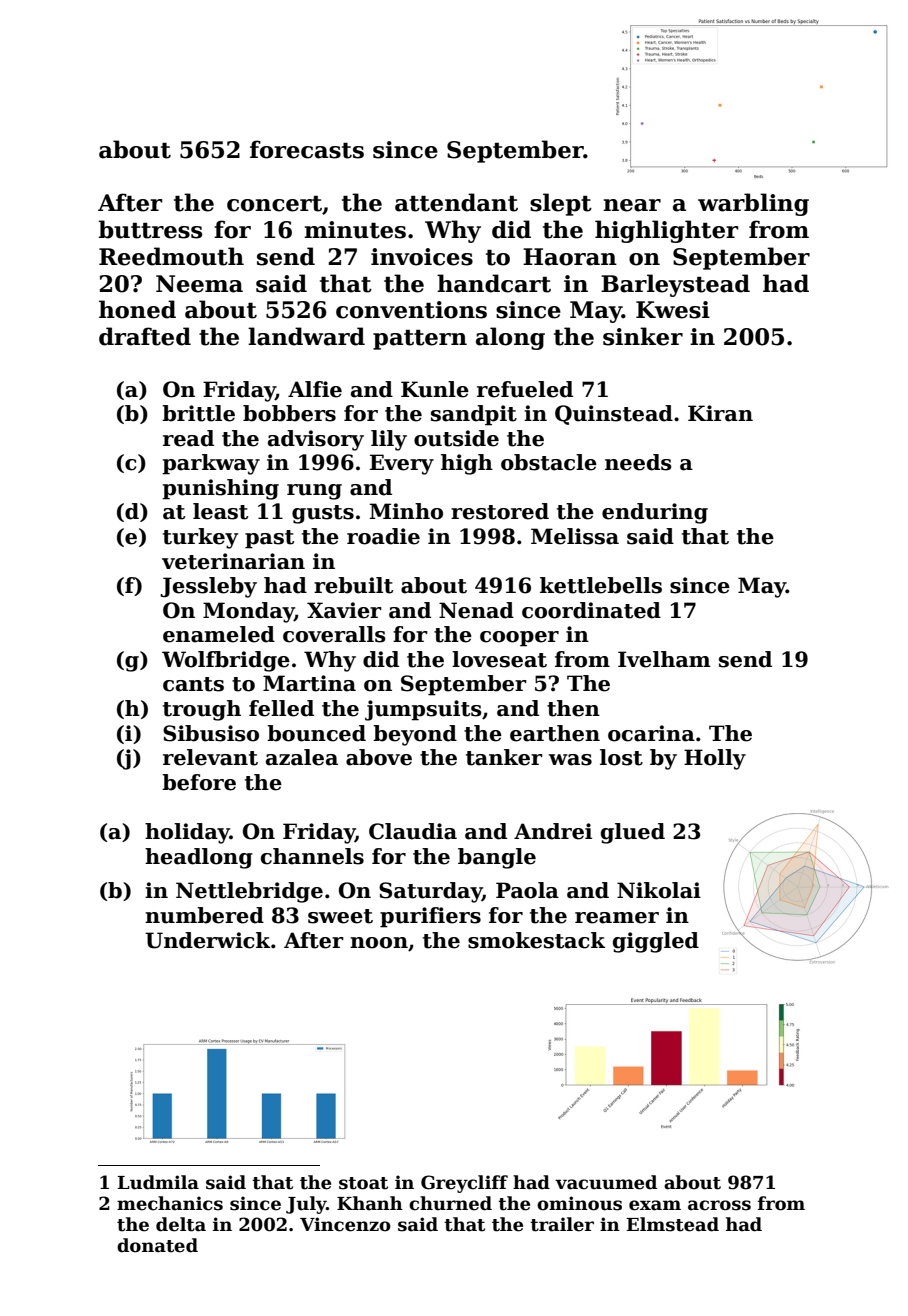 This screenshot has height=1316, width=908. Describe the element at coordinates (289, 413) in the screenshot. I see `bobbers` at that location.
